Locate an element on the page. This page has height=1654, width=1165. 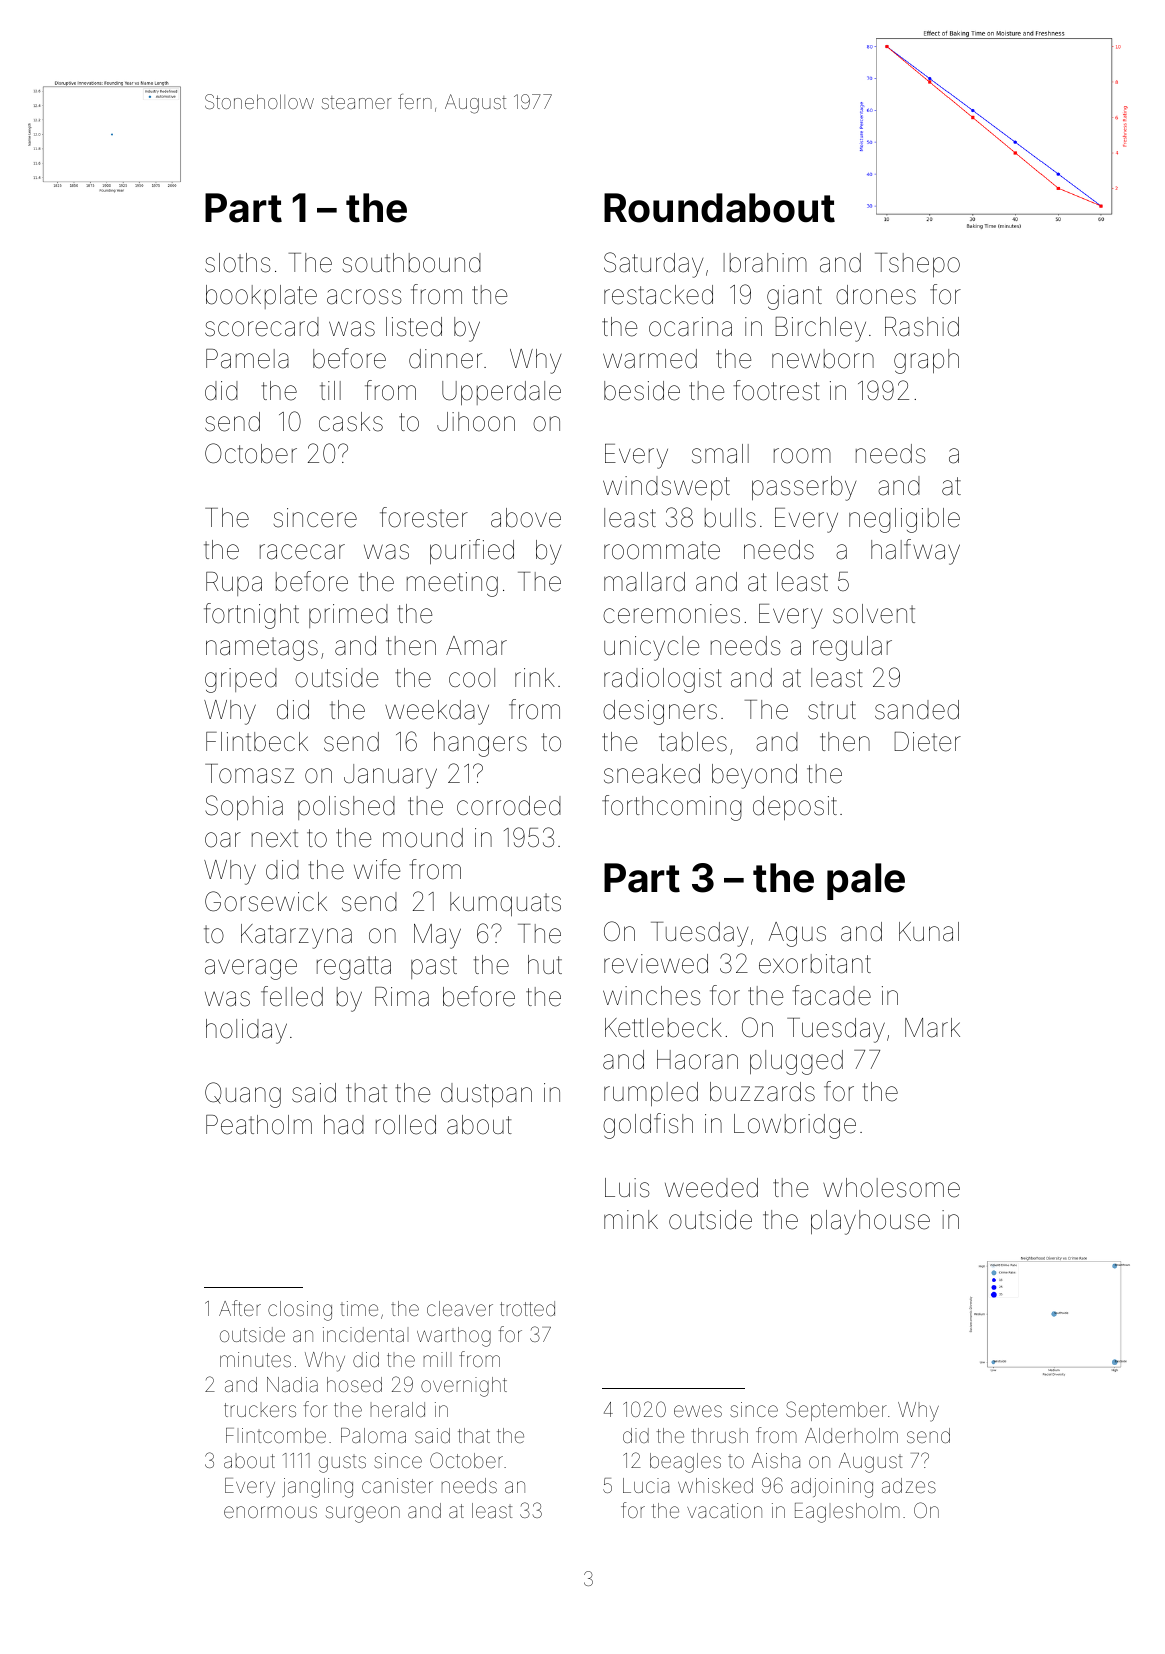
oar is located at coordinates (223, 840).
